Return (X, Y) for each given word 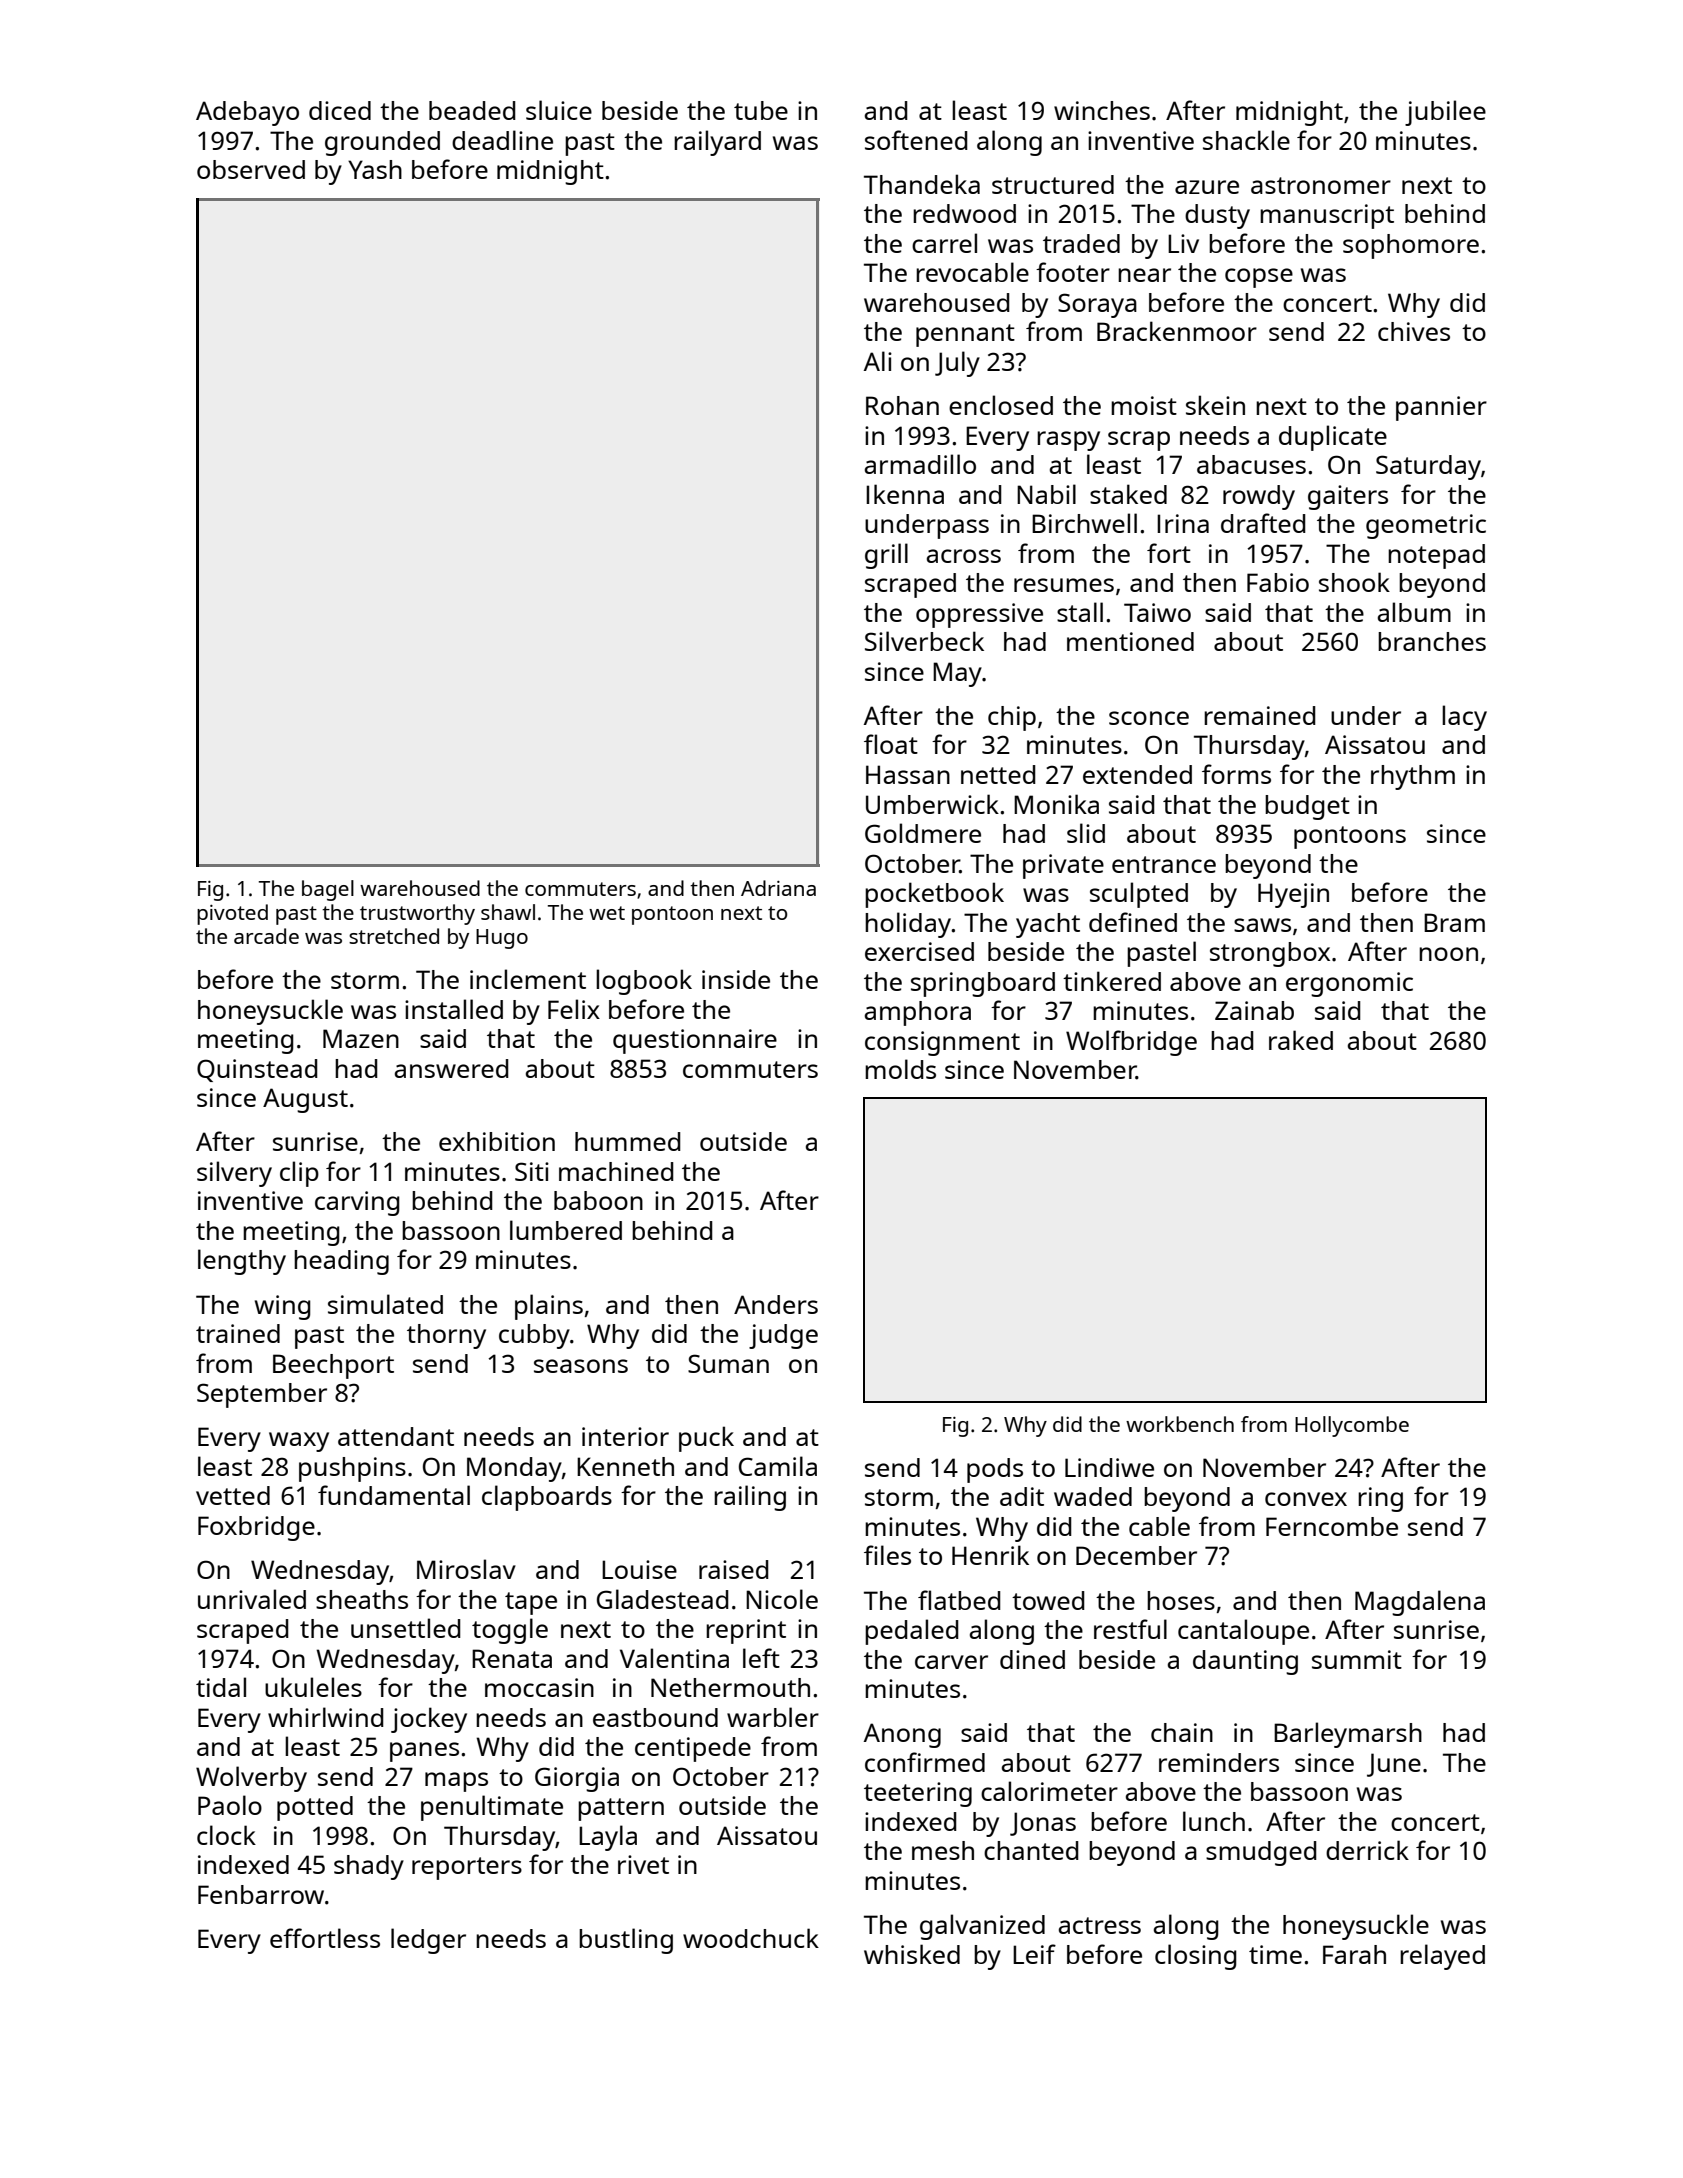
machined (616, 1171)
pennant (965, 335)
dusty (1217, 216)
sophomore (1411, 246)
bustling (626, 1941)
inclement (528, 979)
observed (251, 169)
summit (1357, 1659)
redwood (964, 213)
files (887, 1555)
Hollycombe (1352, 1426)
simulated (385, 1304)
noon (1448, 954)
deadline (502, 140)
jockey (429, 1720)
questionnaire (695, 1041)
